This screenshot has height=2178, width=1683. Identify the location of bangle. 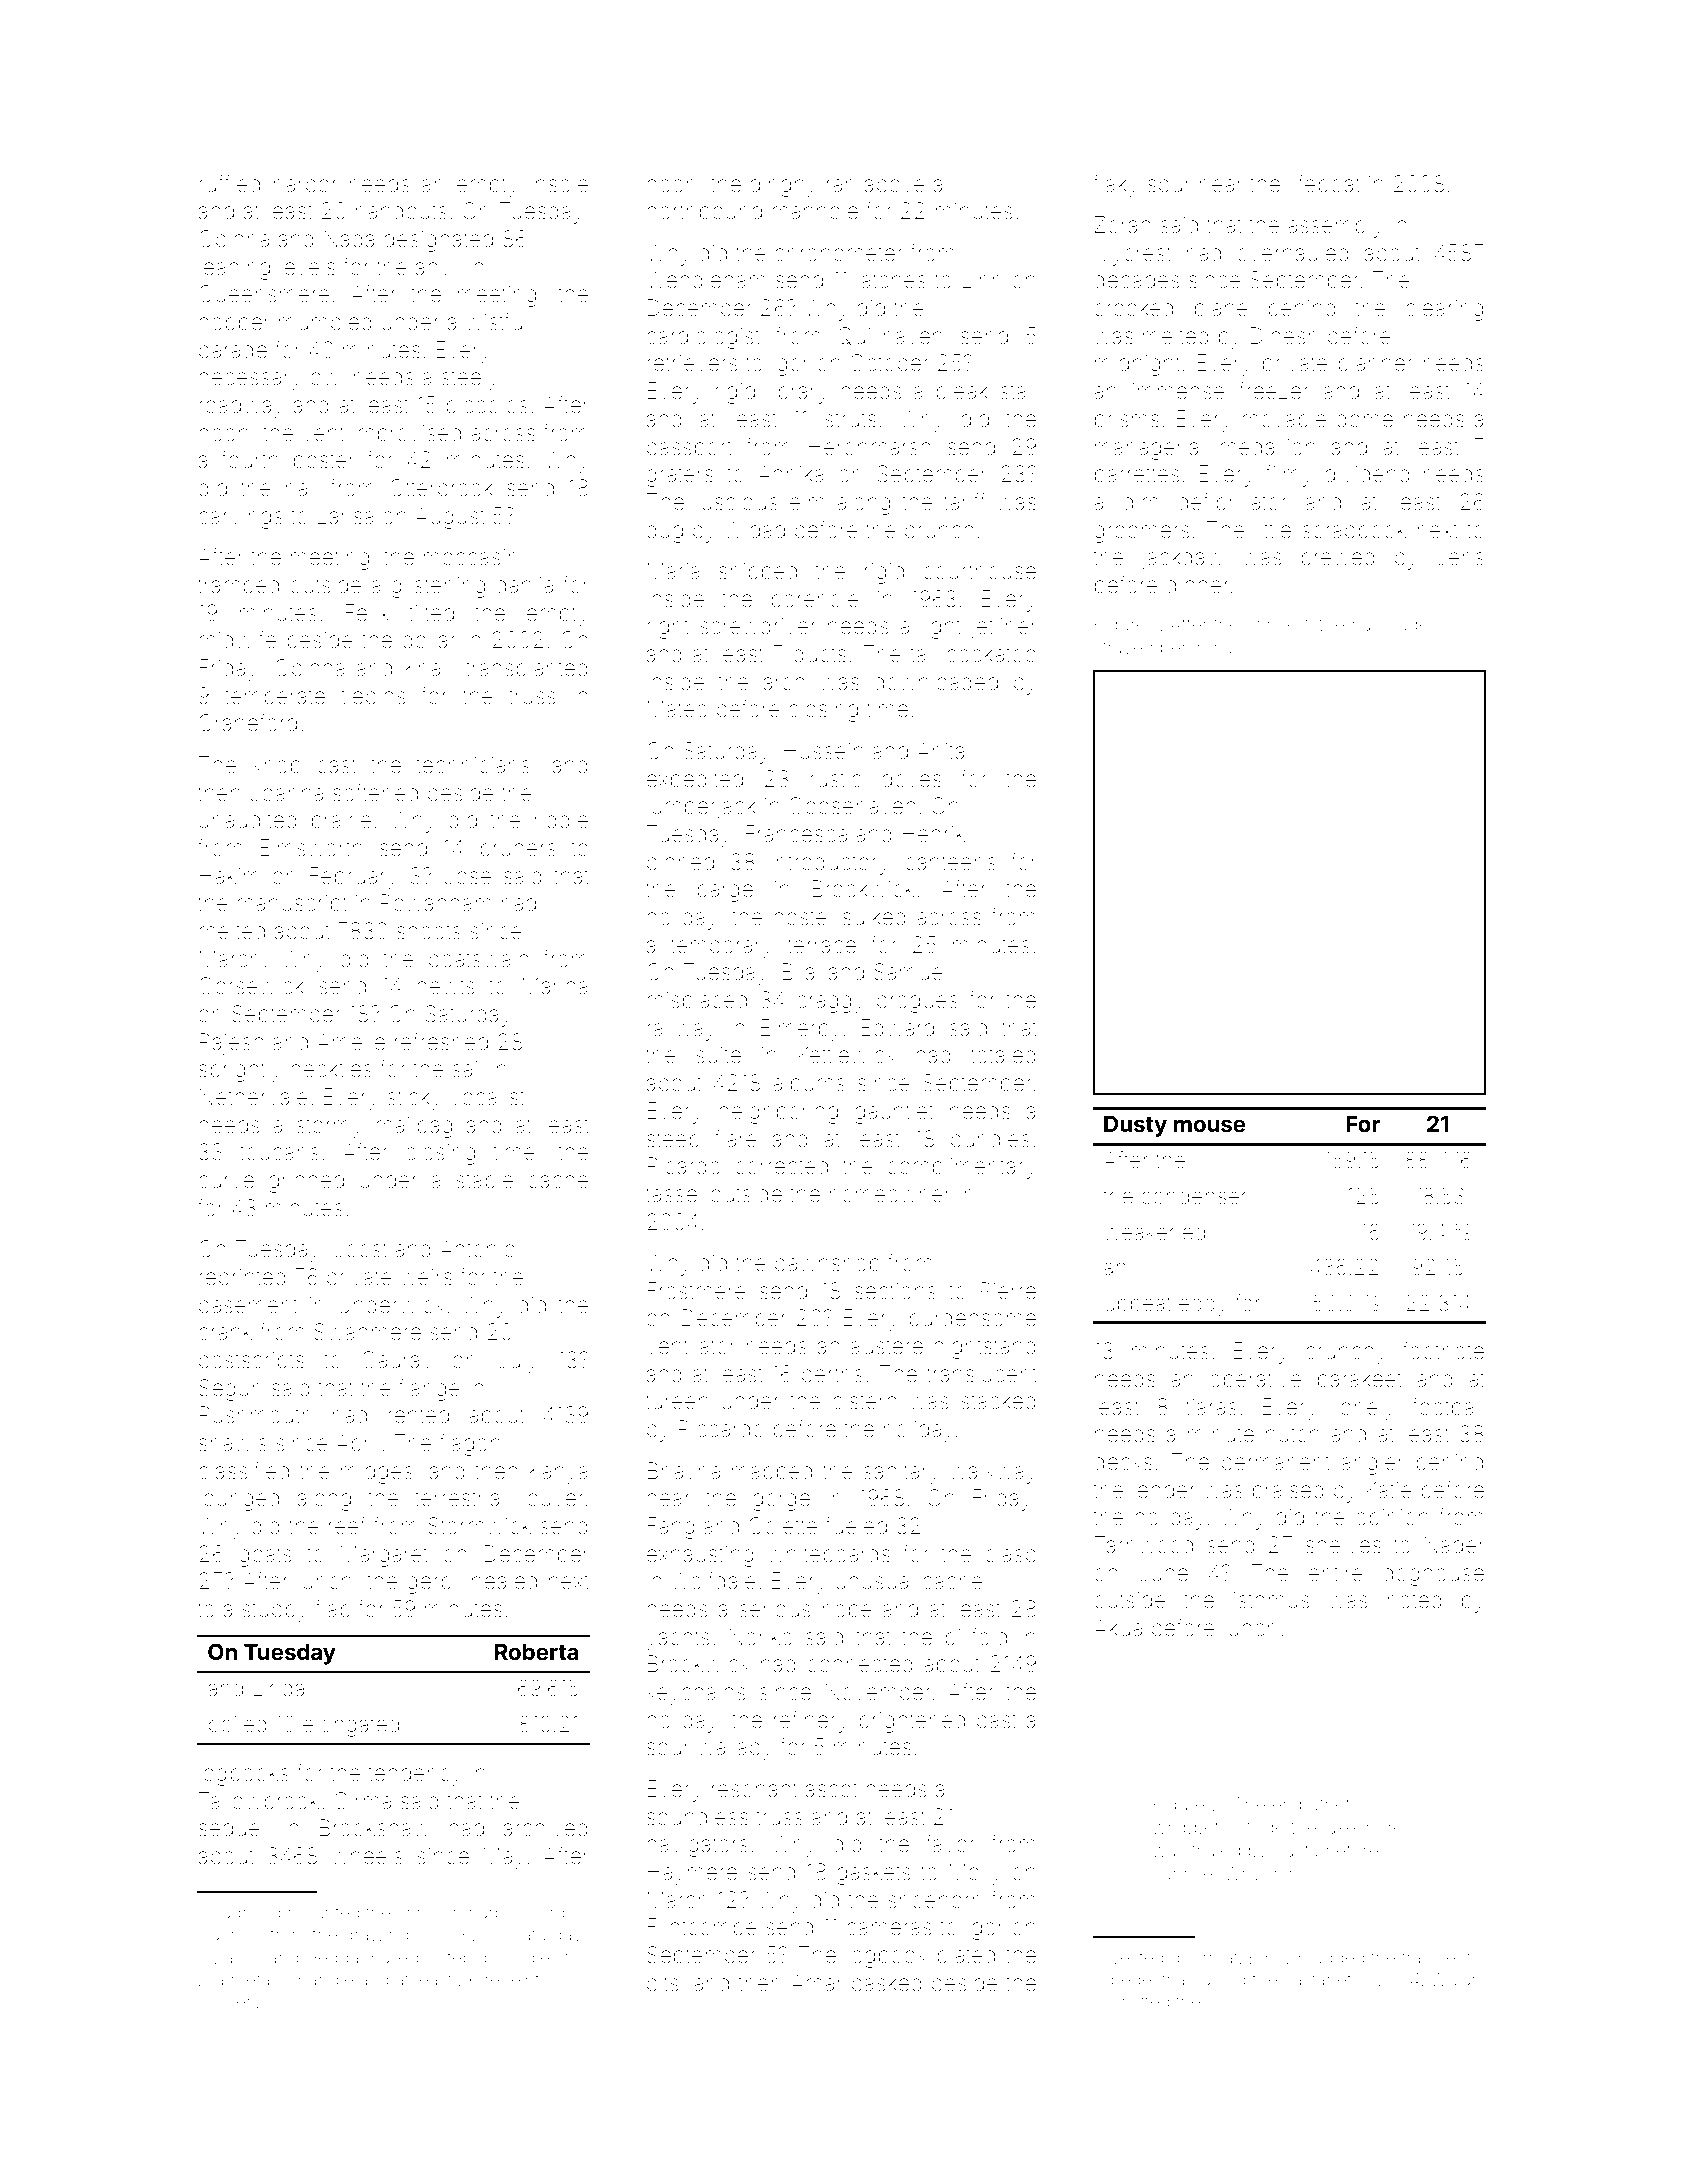
(326, 1981).
